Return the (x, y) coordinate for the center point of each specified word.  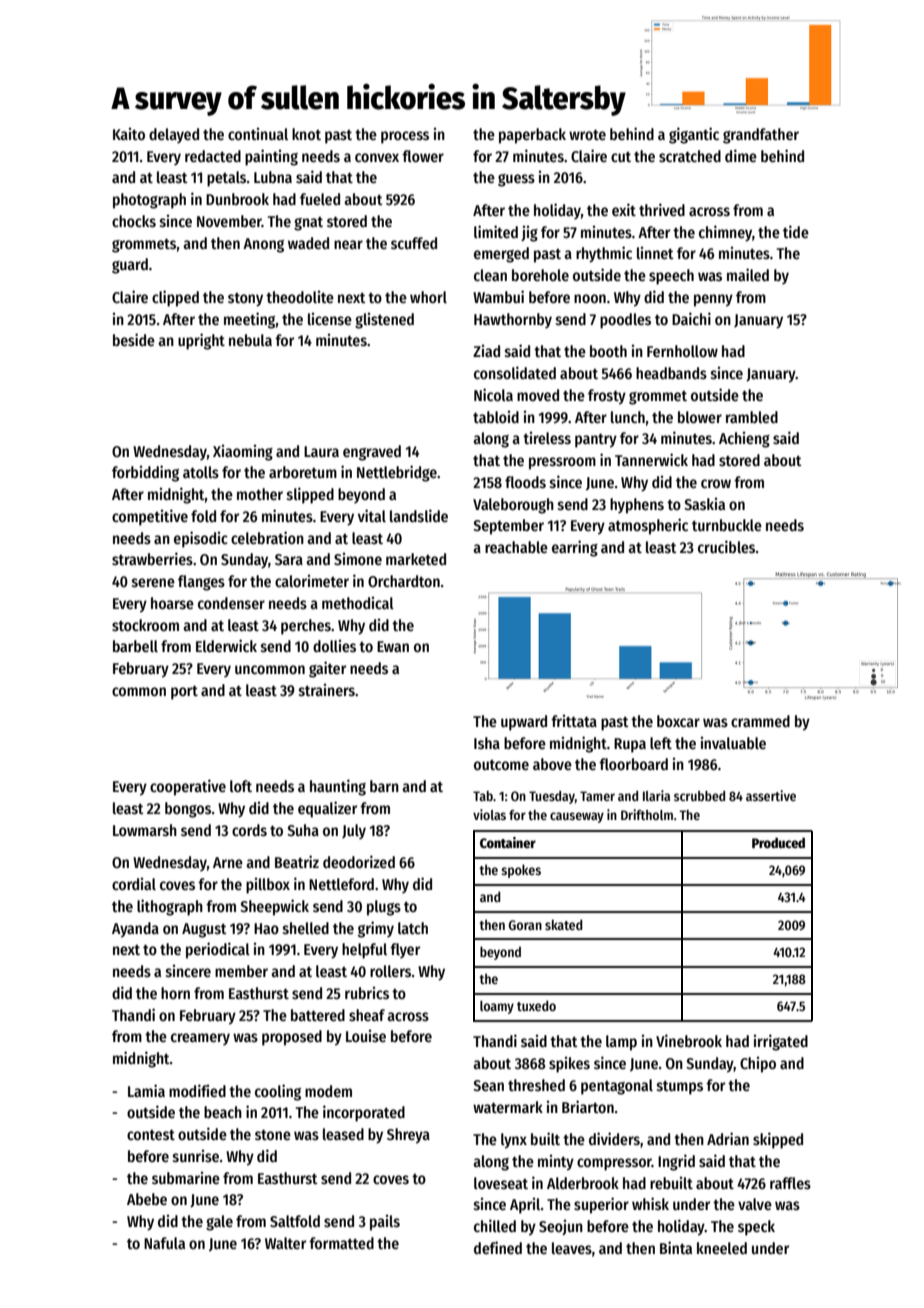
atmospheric (648, 526)
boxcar (678, 721)
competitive (150, 517)
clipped (175, 298)
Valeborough (513, 506)
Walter (285, 1243)
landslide (419, 516)
